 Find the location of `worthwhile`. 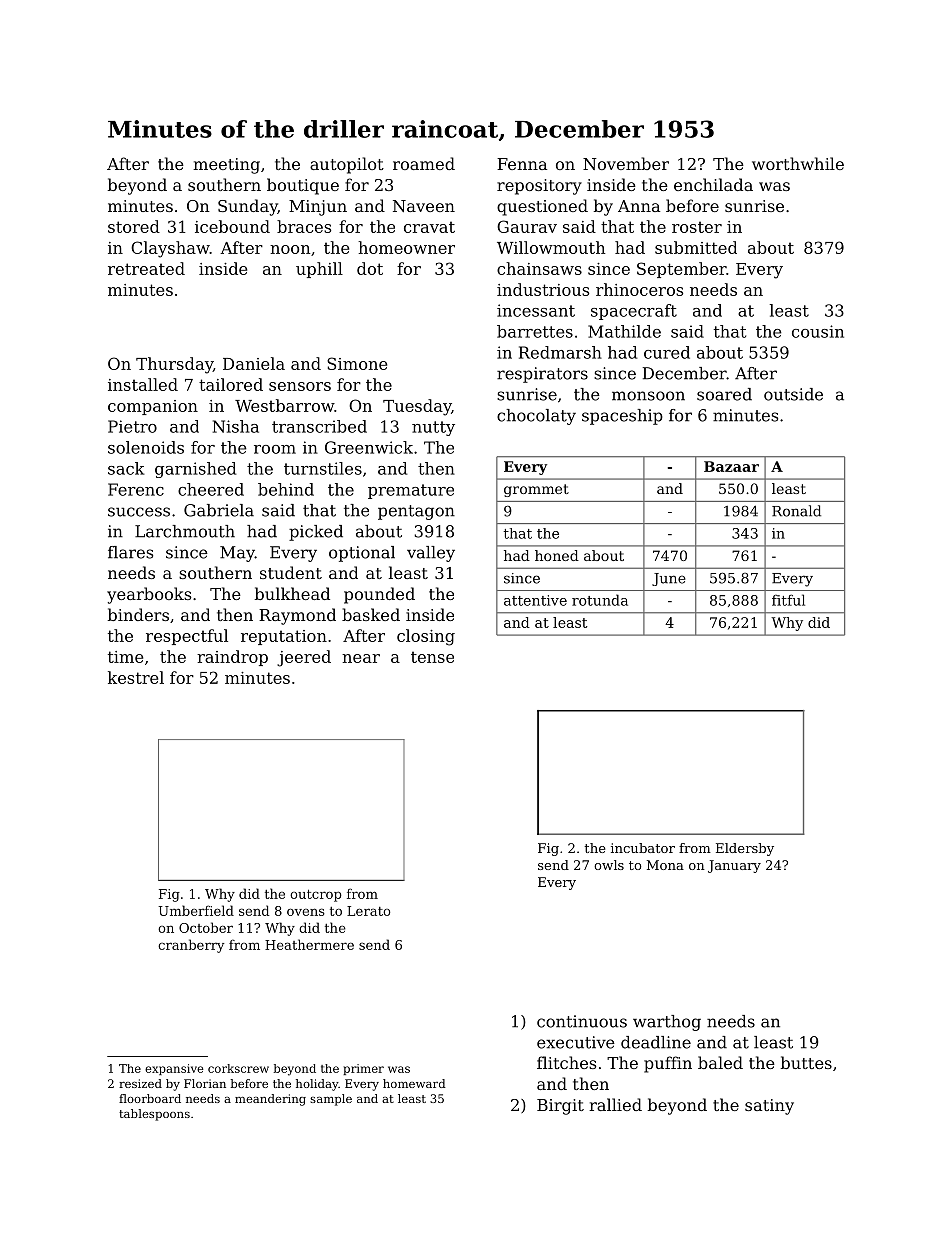

worthwhile is located at coordinates (798, 163).
